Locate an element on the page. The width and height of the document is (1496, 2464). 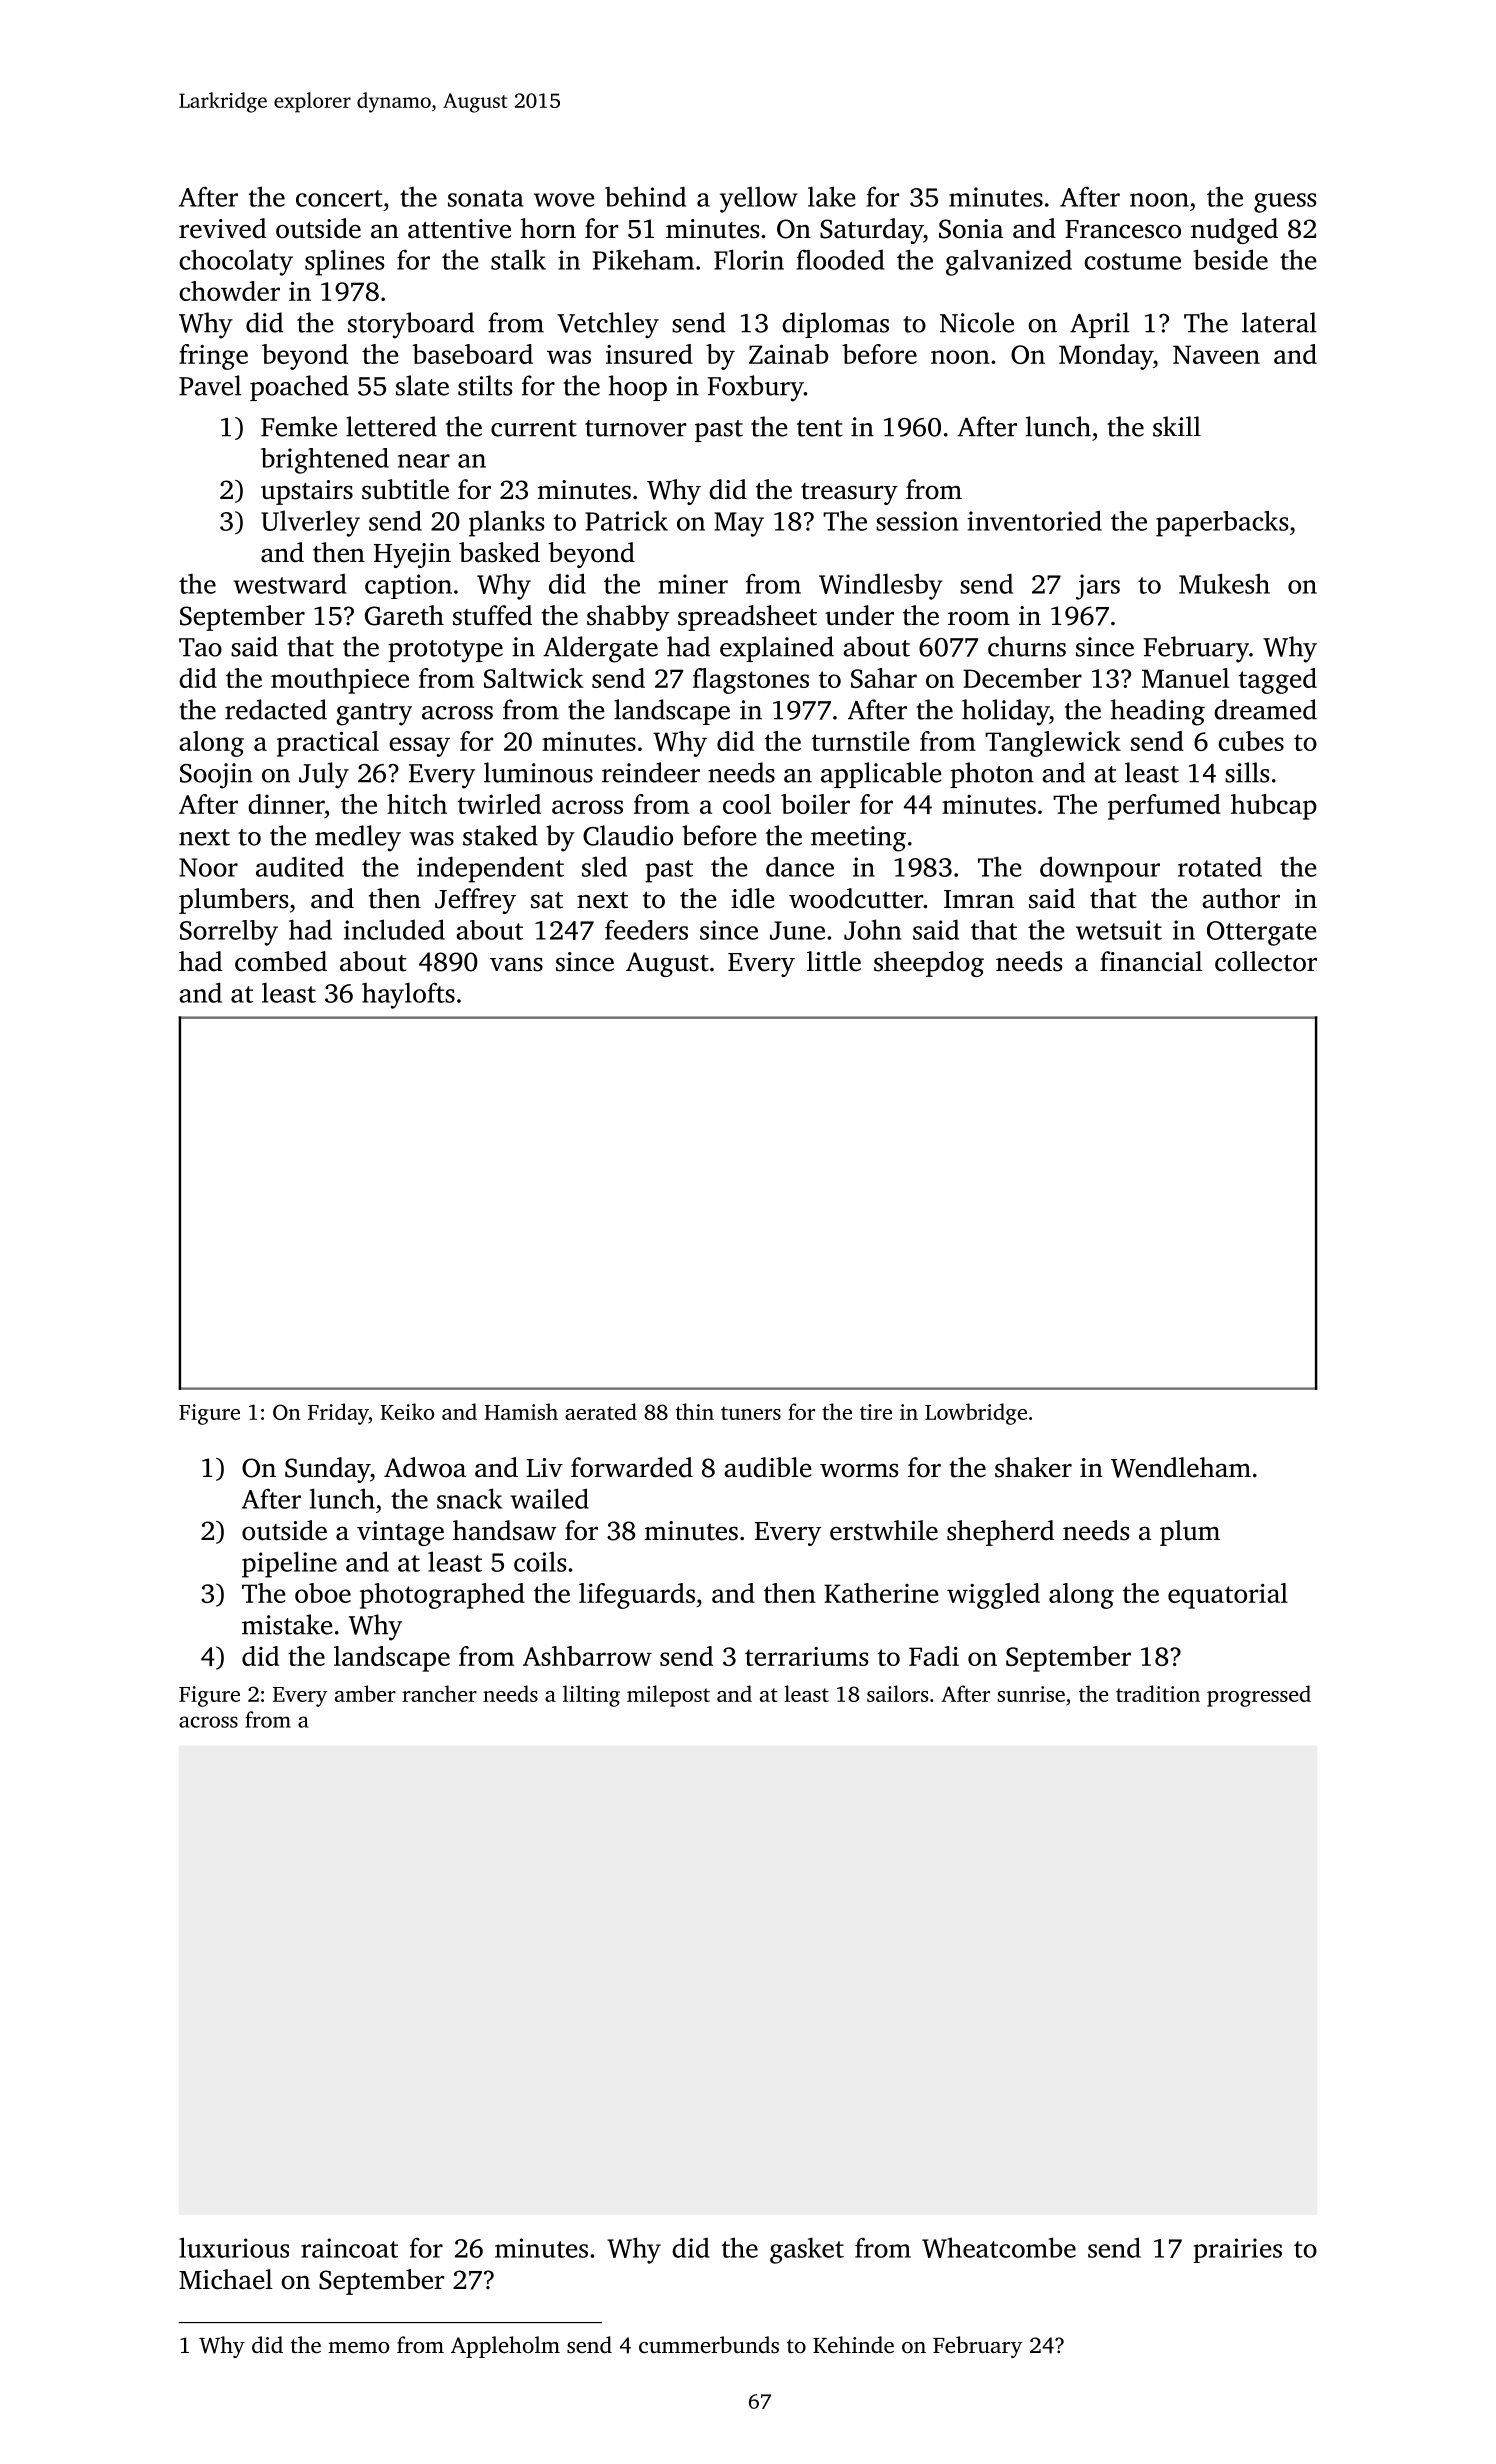
hoop is located at coordinates (638, 388).
